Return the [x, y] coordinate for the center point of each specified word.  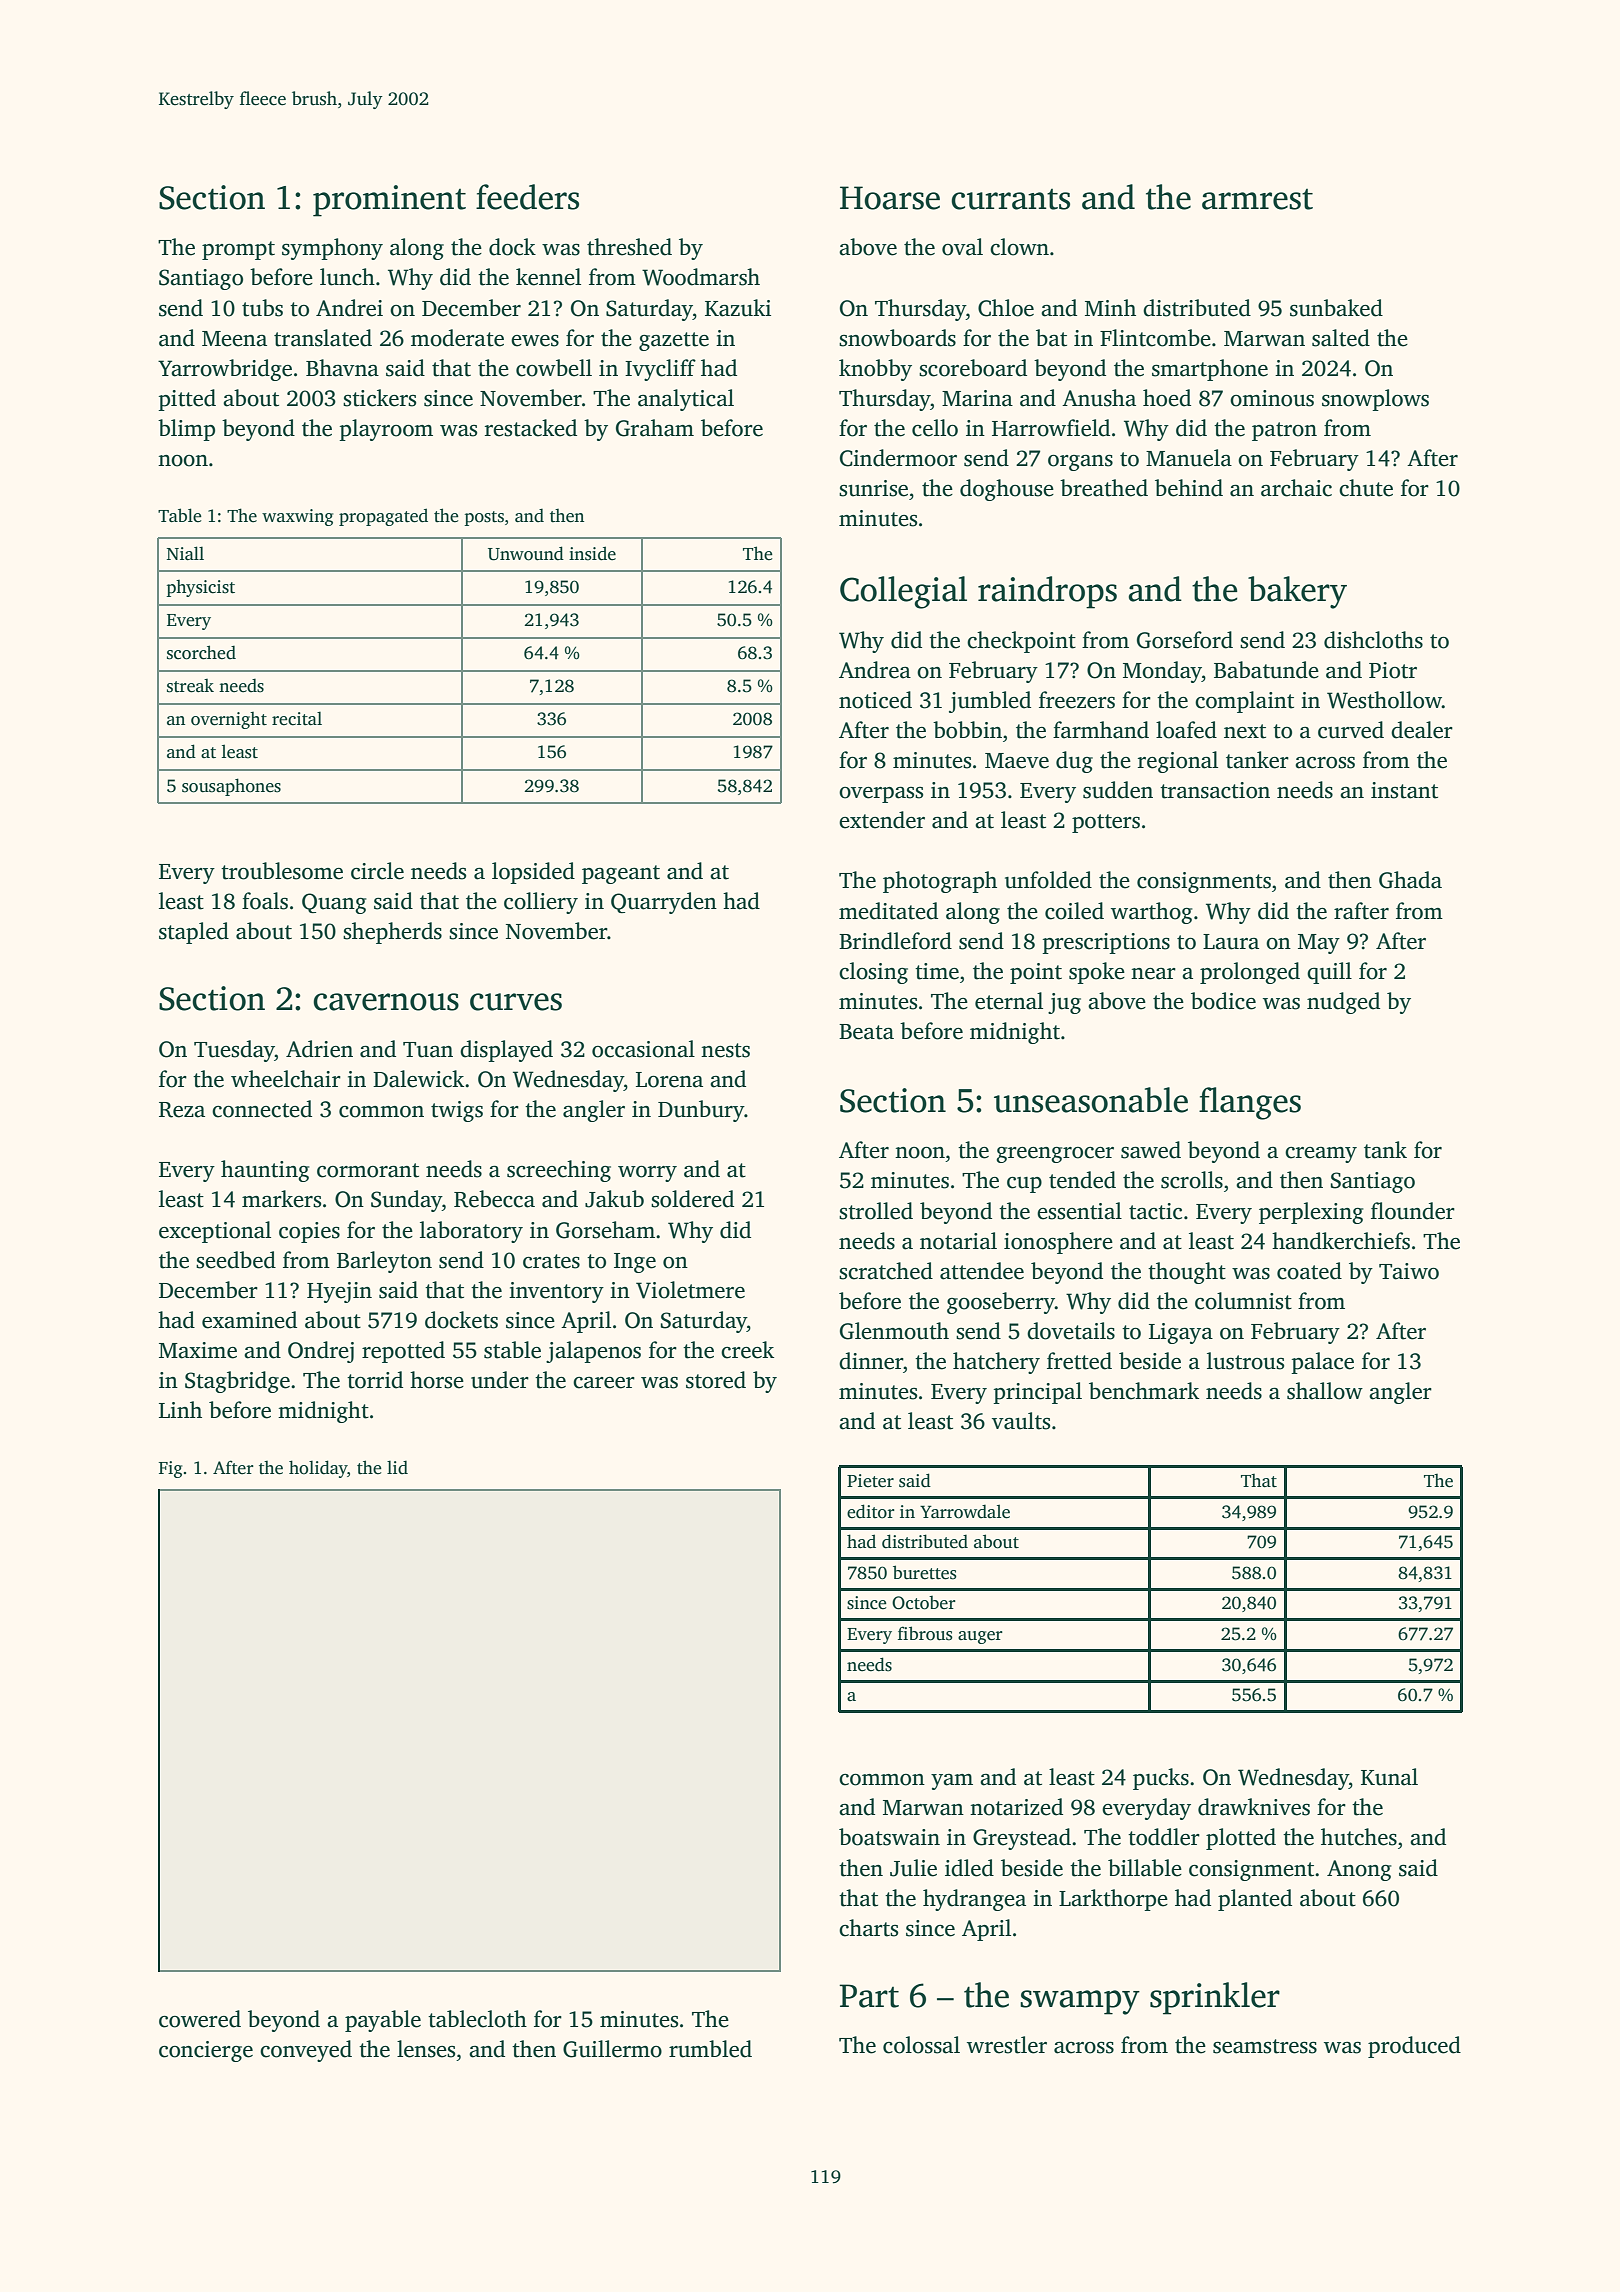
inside [592, 553]
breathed [1104, 488]
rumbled [710, 2049]
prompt [238, 250]
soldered [692, 1199]
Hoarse [890, 198]
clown [1019, 247]
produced [1414, 2047]
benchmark [1144, 1391]
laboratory [471, 1232]
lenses [426, 2049]
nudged [1343, 1003]
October [924, 1603]
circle [377, 871]
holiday [318, 1469]
